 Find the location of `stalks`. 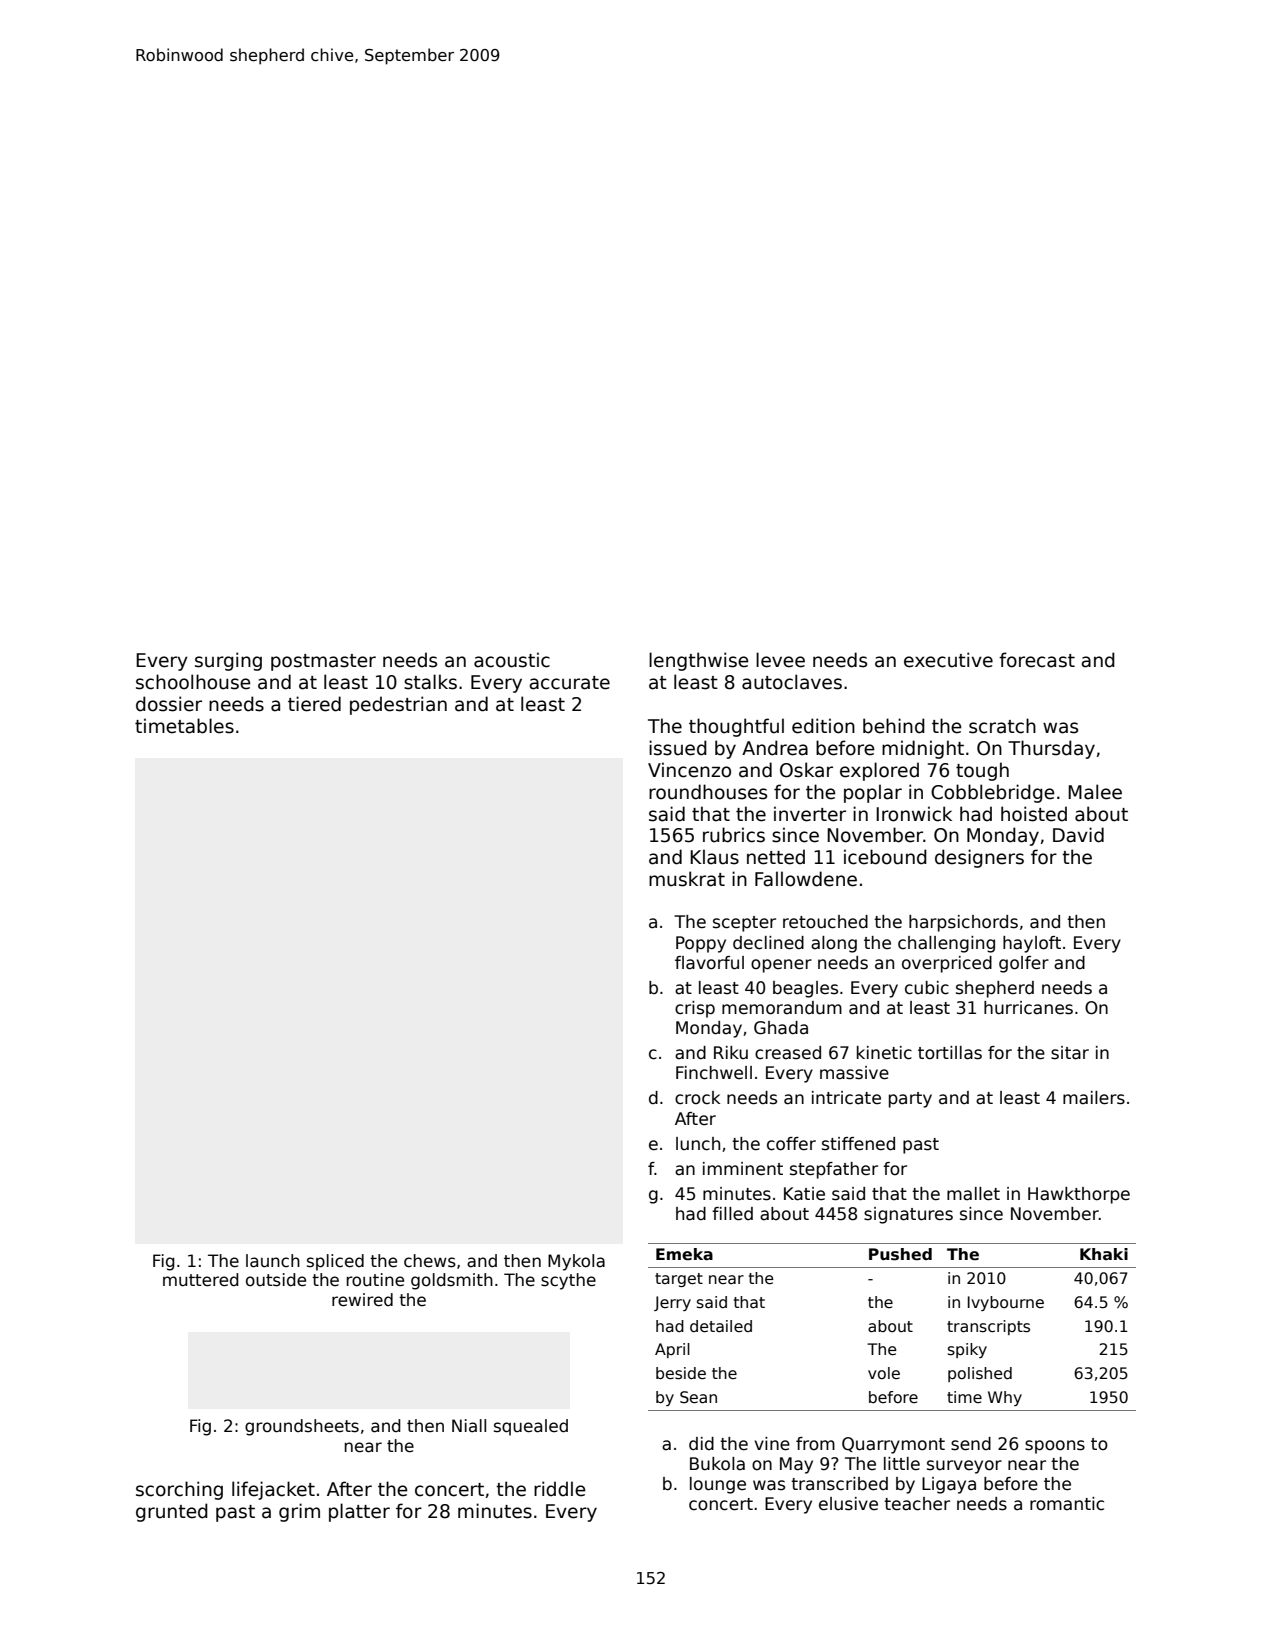

stalks is located at coordinates (430, 682).
